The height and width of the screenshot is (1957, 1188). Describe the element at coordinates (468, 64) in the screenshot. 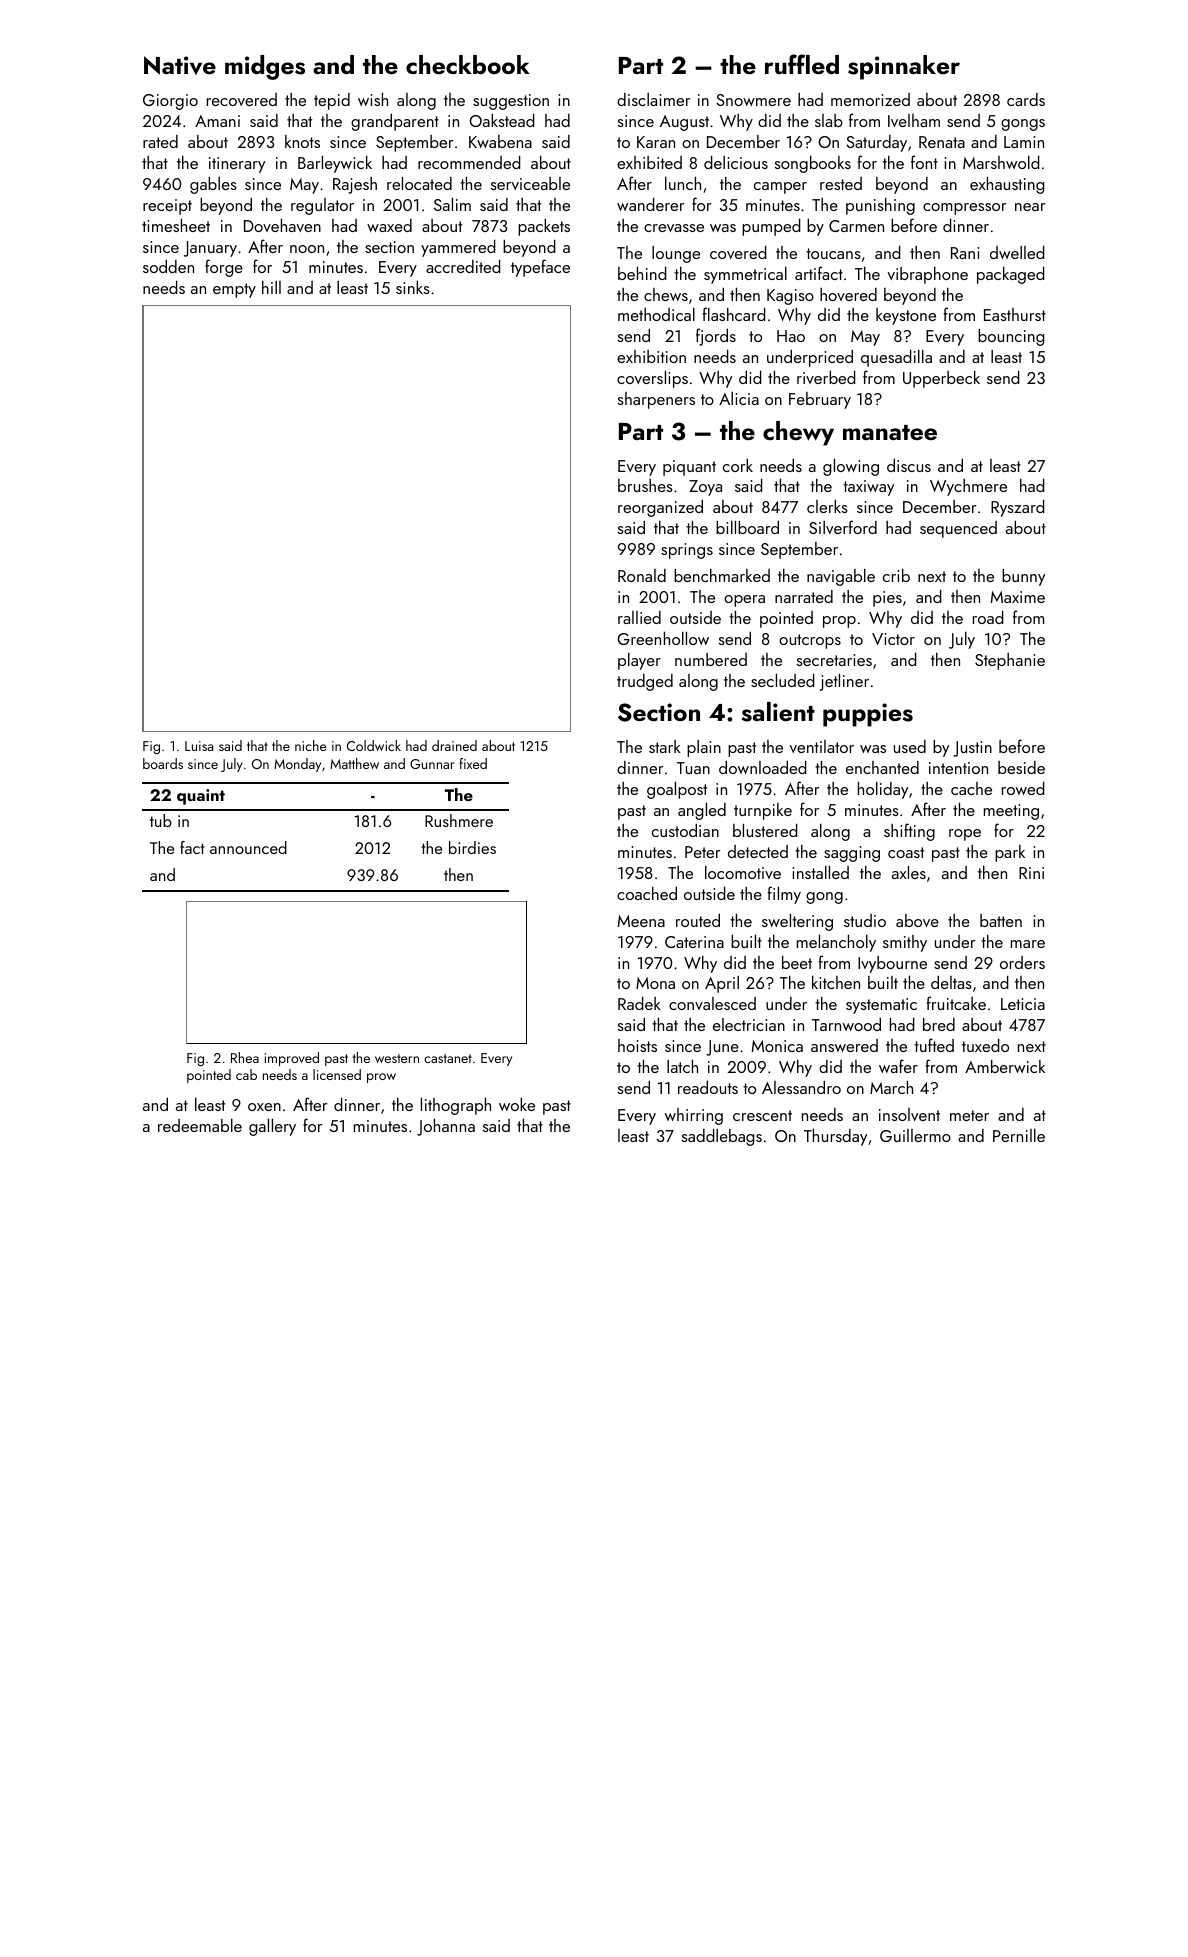

I see `checkbook` at that location.
